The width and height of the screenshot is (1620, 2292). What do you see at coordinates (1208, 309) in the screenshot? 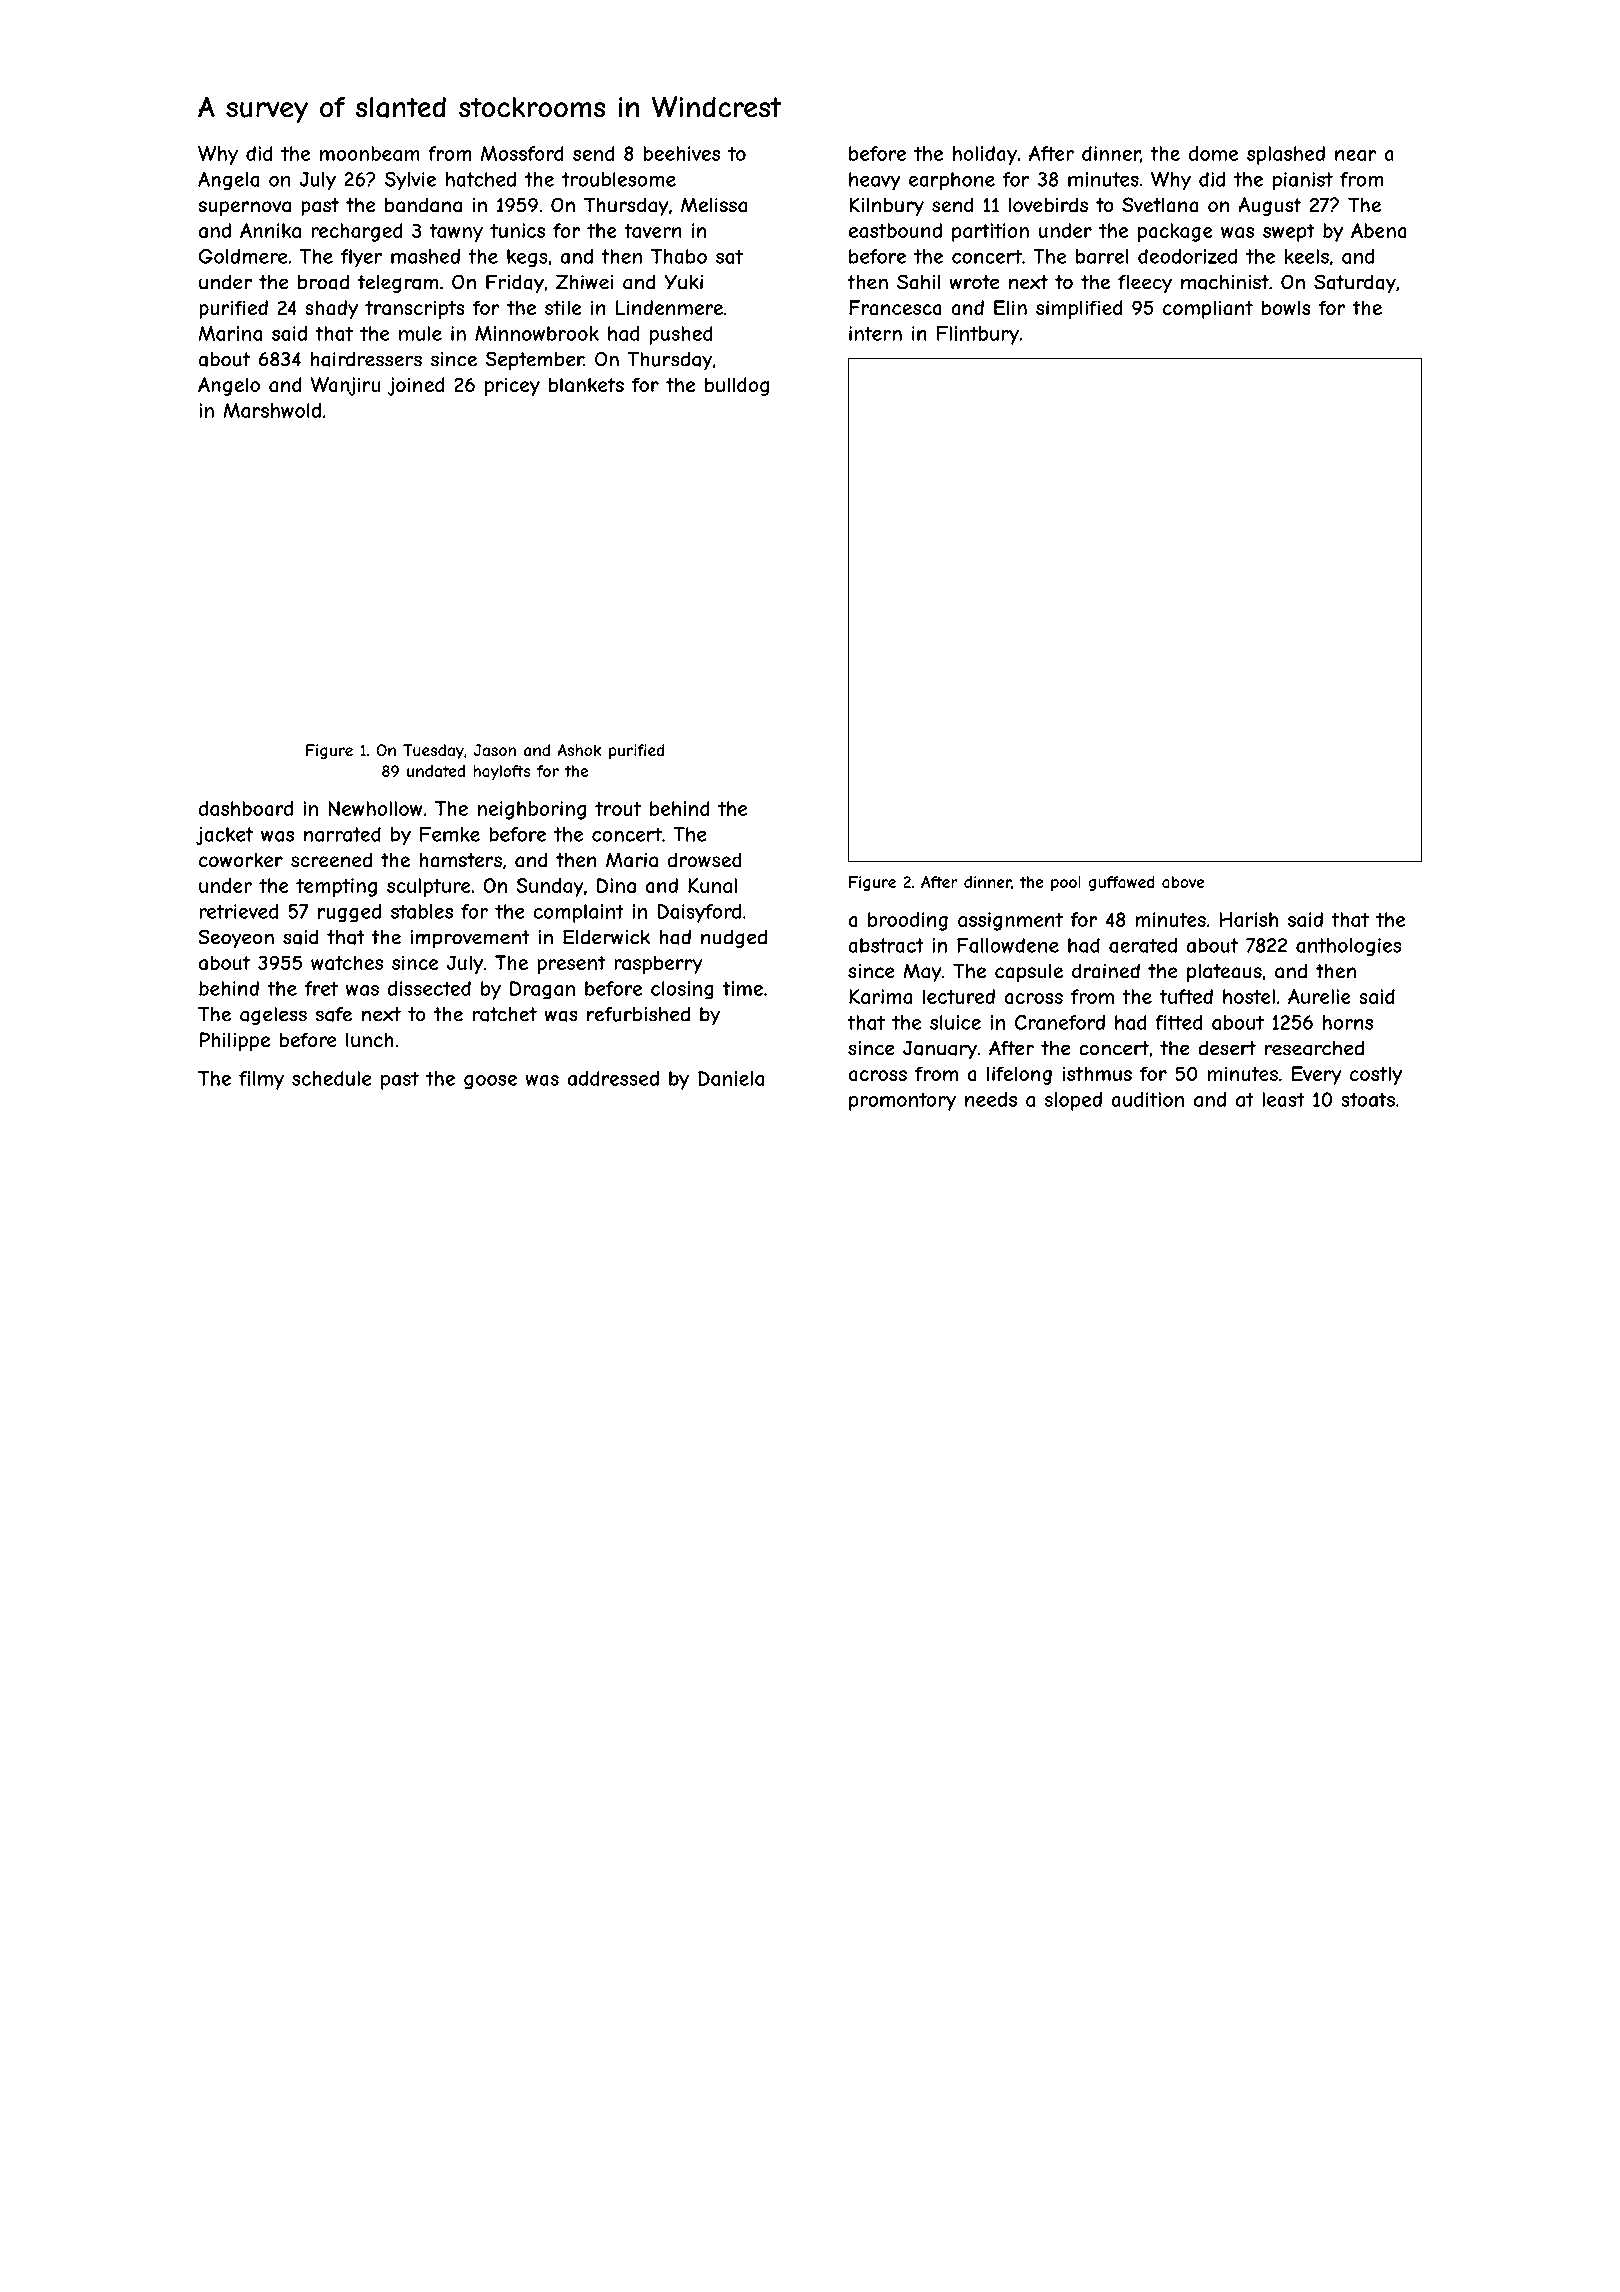
I see `compliant` at bounding box center [1208, 309].
